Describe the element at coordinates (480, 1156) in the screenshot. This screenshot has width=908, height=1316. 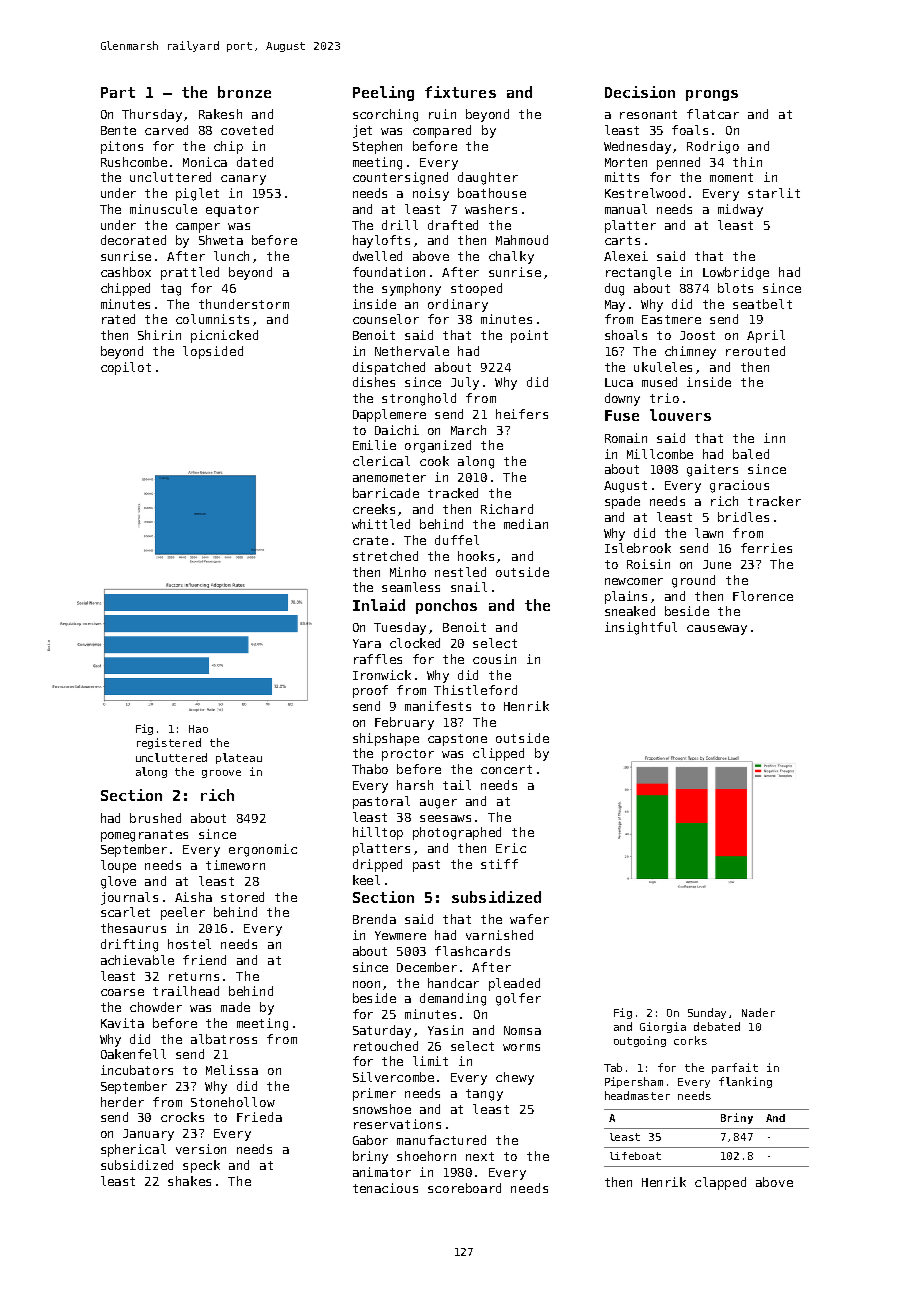
I see `next` at that location.
